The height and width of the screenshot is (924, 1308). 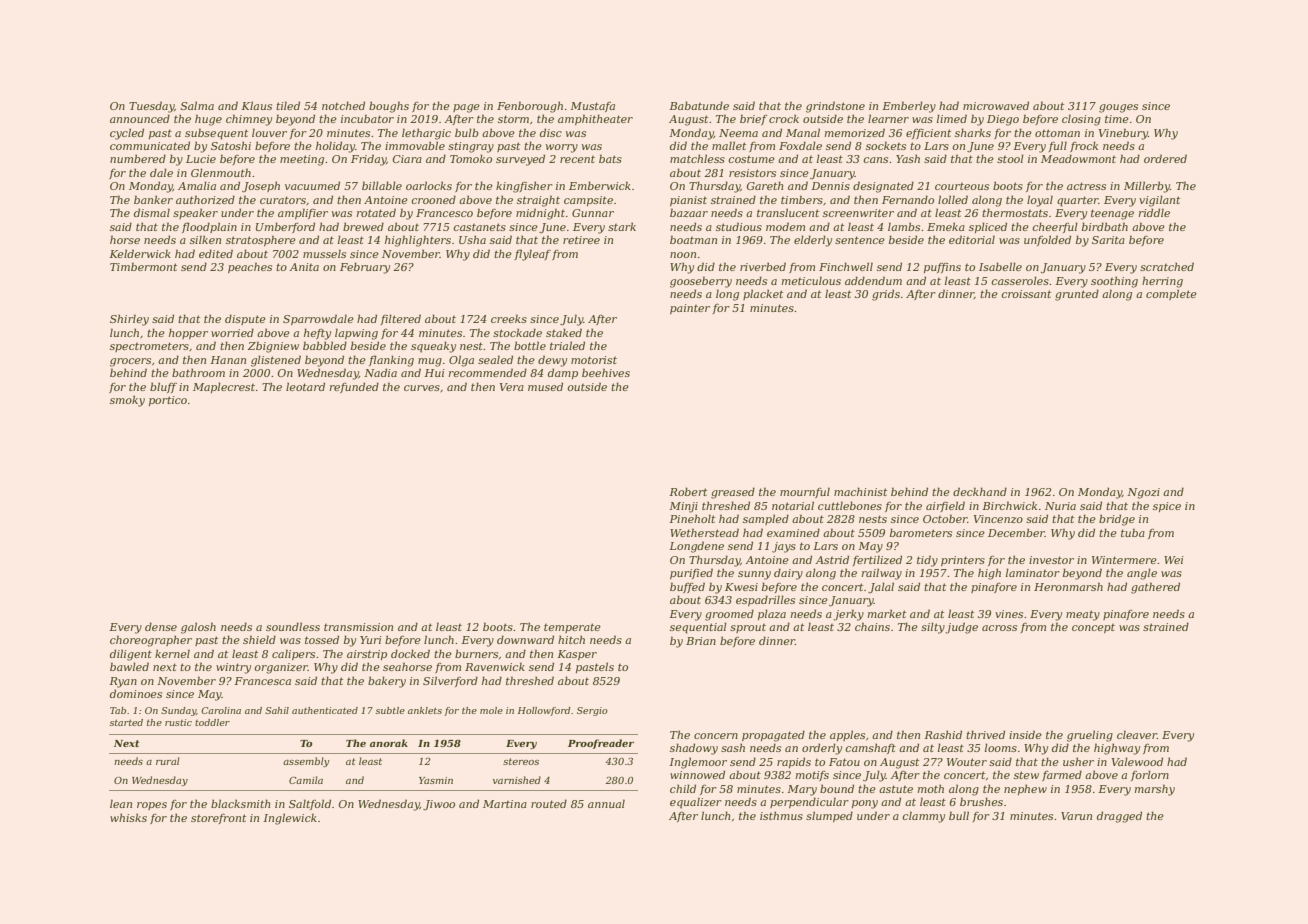 I want to click on machinist, so click(x=860, y=491).
